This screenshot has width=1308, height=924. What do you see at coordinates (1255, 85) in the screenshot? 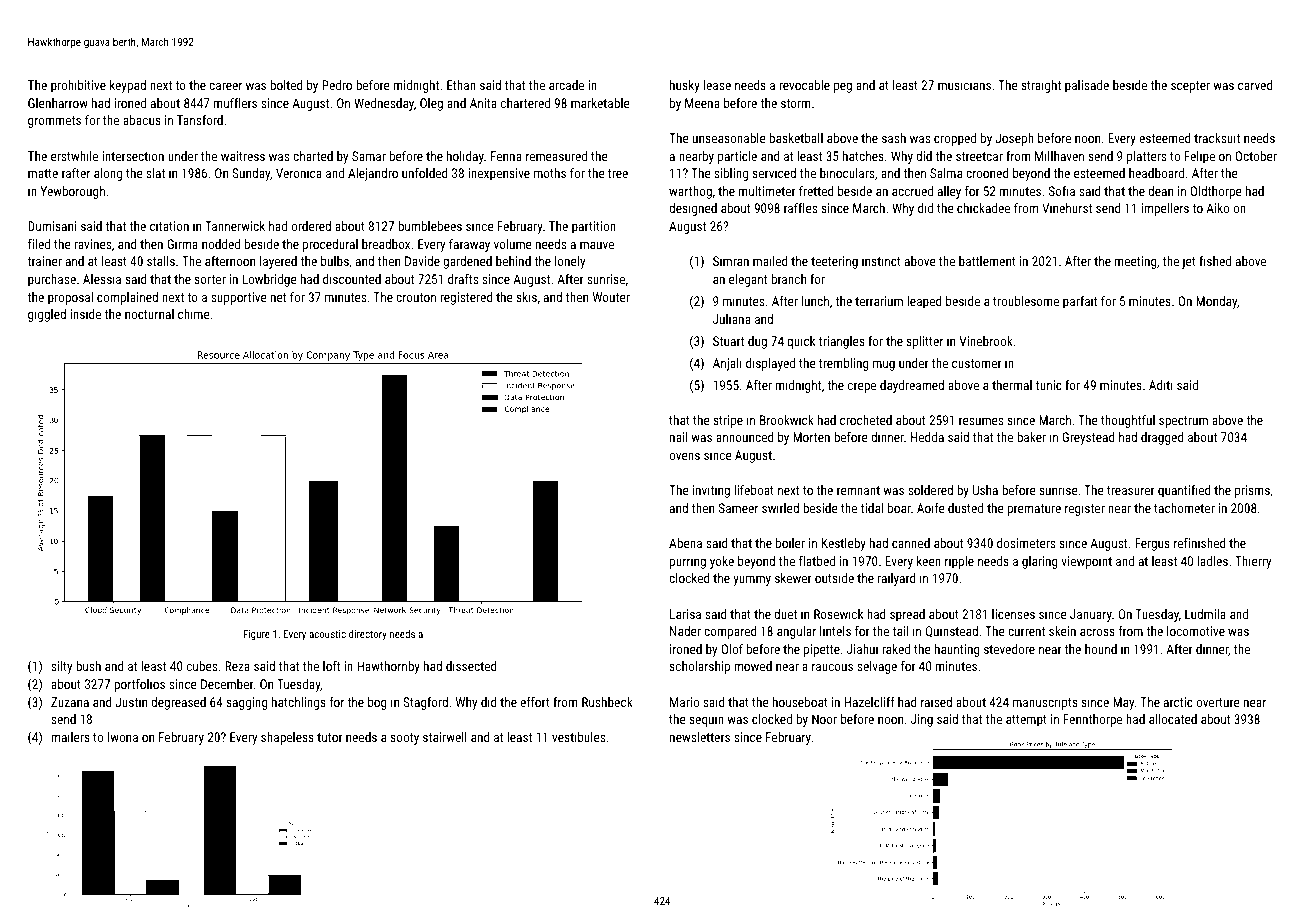
I see `carved` at bounding box center [1255, 85].
